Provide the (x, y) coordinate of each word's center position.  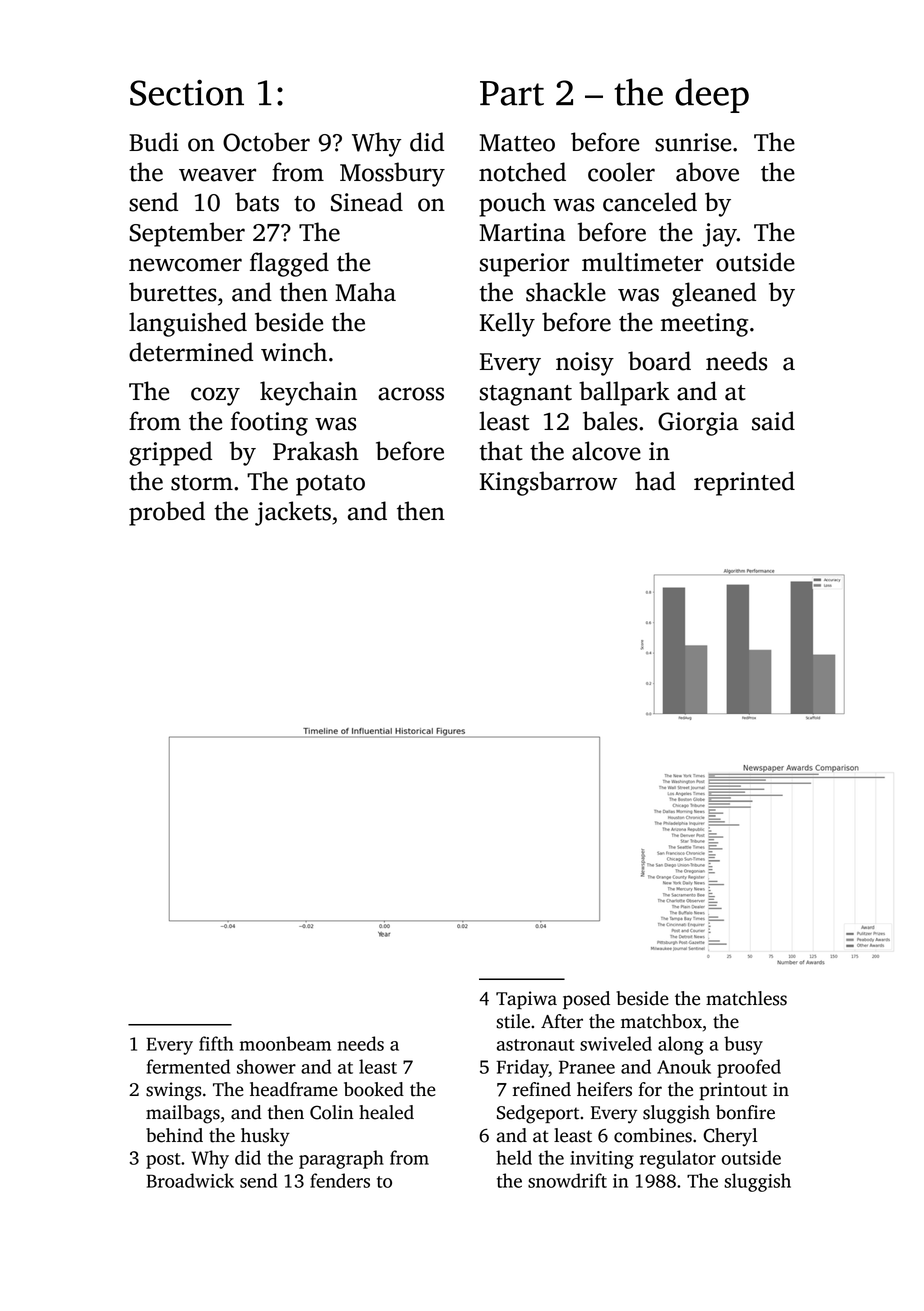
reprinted (744, 483)
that (501, 451)
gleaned (714, 294)
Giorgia (698, 424)
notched (522, 172)
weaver (217, 175)
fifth (216, 1043)
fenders (340, 1180)
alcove (606, 451)
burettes (173, 292)
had (655, 481)
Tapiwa (526, 1000)
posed (586, 1000)
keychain (308, 393)
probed (167, 513)
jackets (293, 513)
